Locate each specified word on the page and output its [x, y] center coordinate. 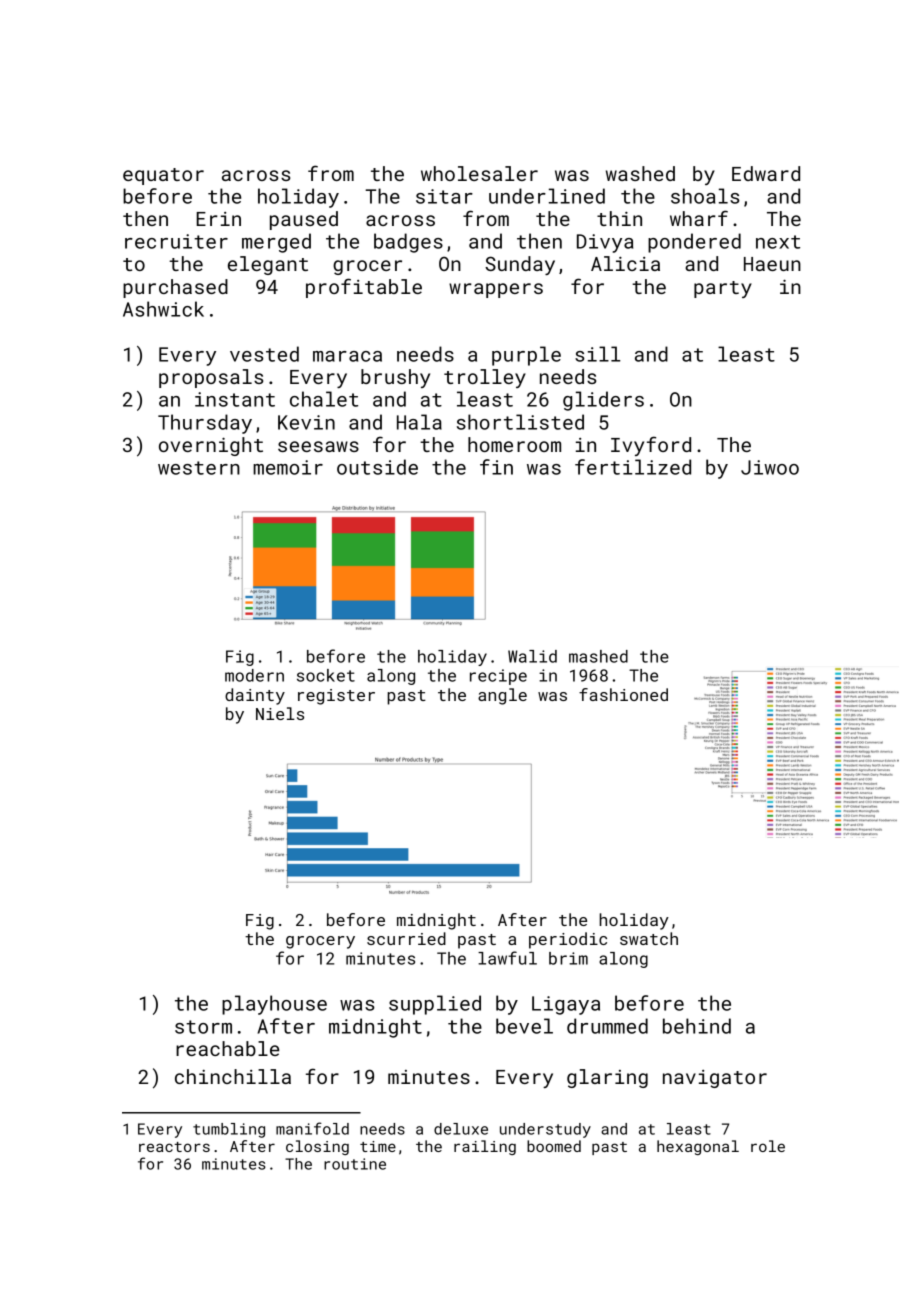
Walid [532, 656]
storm [203, 1027]
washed [640, 173]
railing [485, 1147]
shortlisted [520, 422]
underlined [547, 196]
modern [254, 675]
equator [163, 176]
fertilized [633, 467]
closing [317, 1147]
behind [697, 1026]
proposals [211, 378]
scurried [406, 938]
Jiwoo [770, 467]
